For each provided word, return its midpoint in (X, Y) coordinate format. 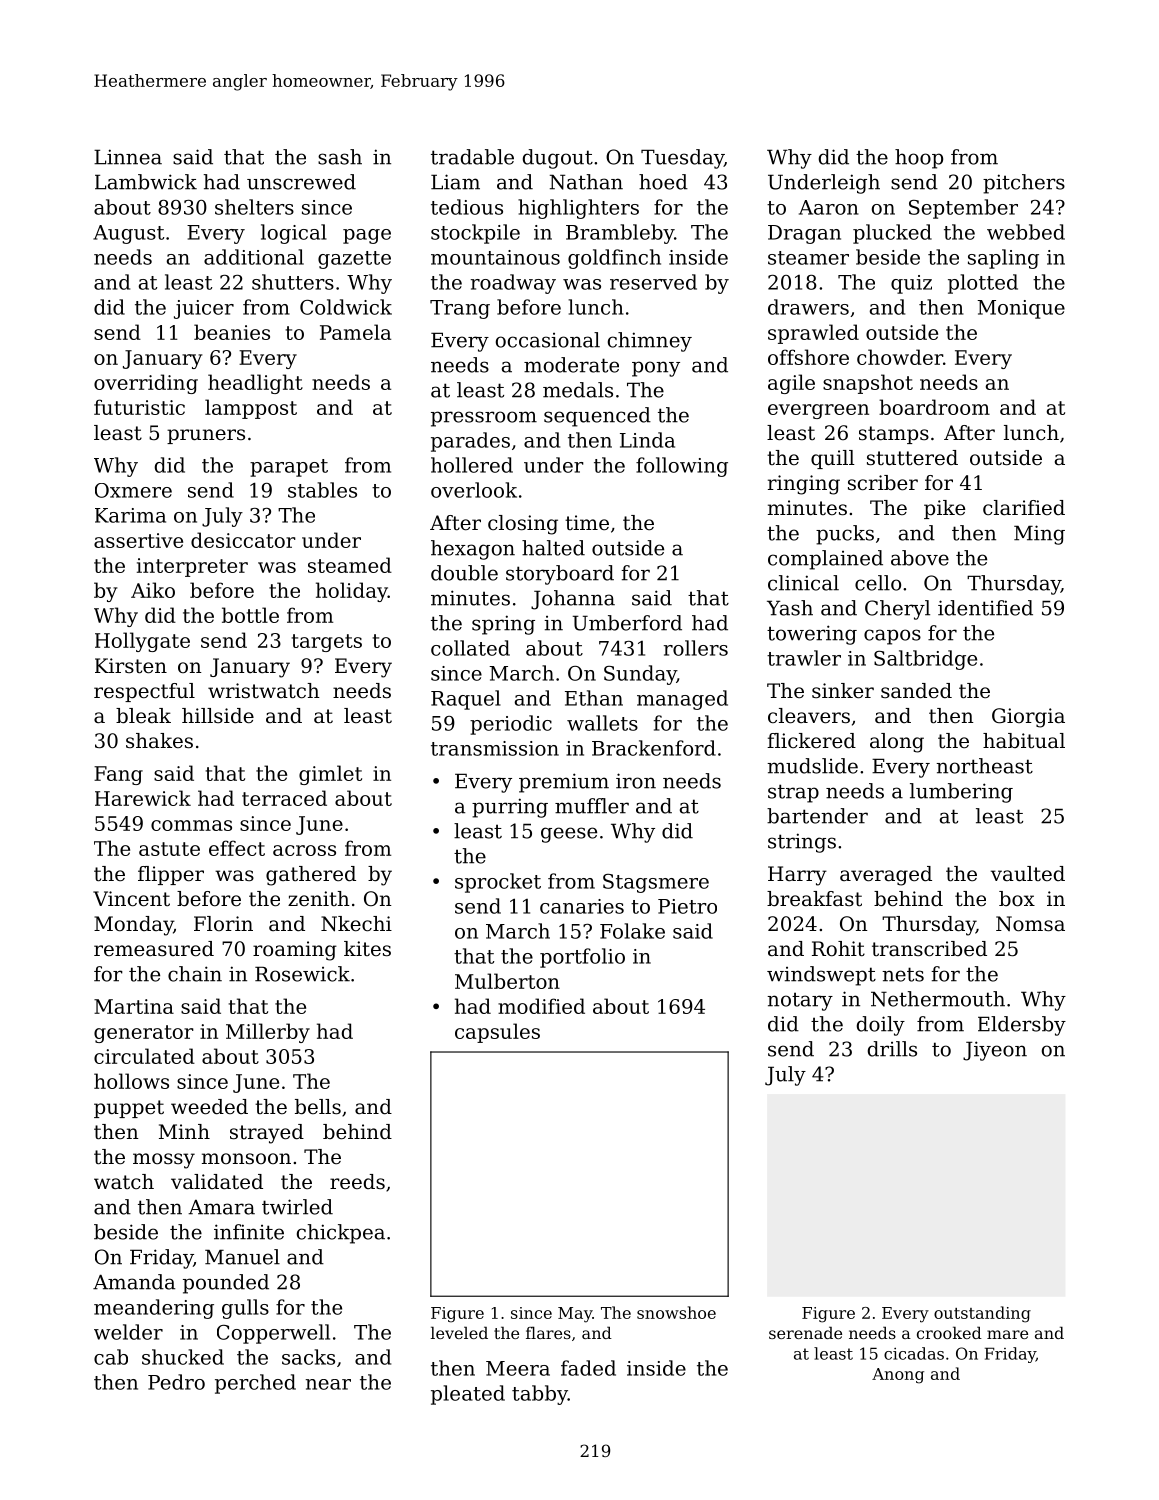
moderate (571, 365)
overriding (146, 384)
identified (985, 608)
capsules (497, 1033)
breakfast (814, 899)
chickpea (341, 1234)
